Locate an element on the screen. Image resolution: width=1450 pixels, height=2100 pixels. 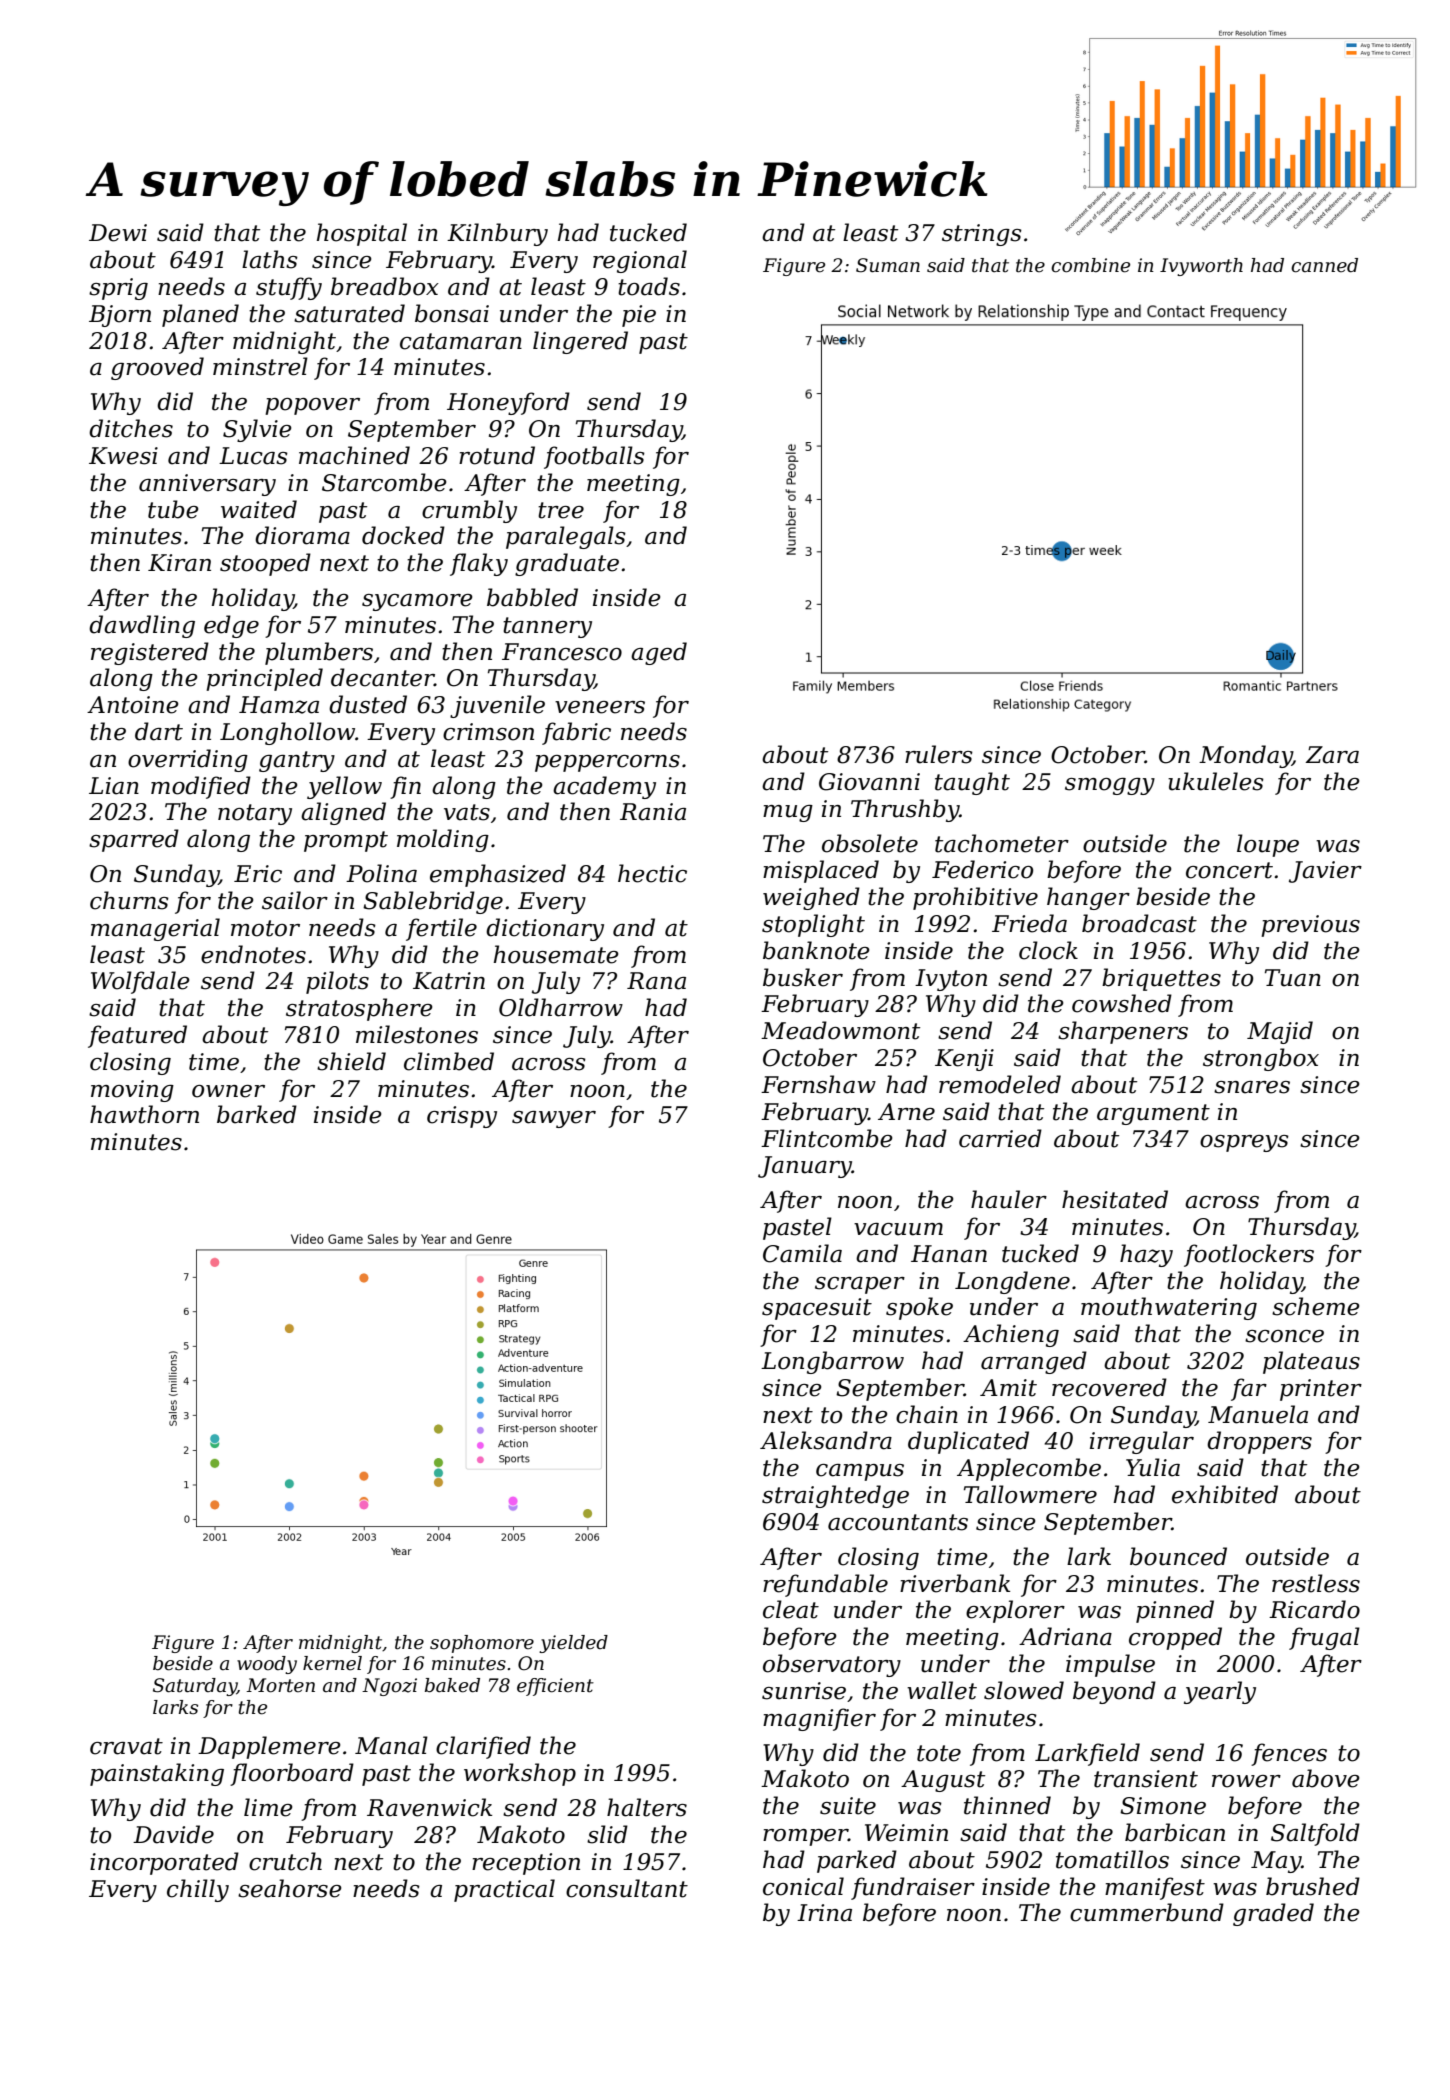
Zara is located at coordinates (1332, 755).
